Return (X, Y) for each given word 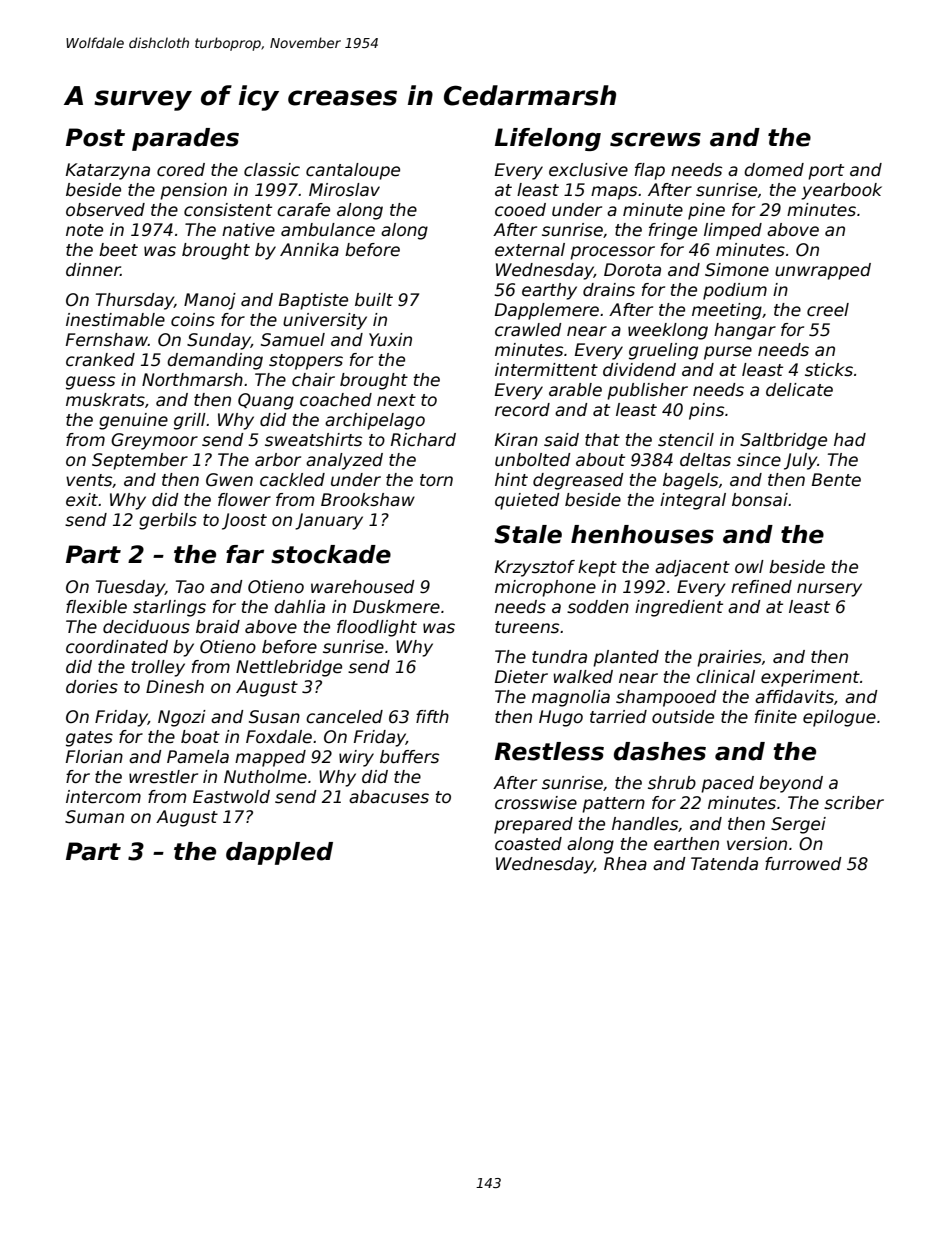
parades (185, 139)
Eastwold (231, 797)
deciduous (146, 627)
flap (650, 171)
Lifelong (548, 139)
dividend (639, 370)
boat (200, 737)
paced (727, 784)
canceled (344, 717)
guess (90, 383)
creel (828, 310)
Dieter (521, 677)
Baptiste (313, 301)
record (522, 410)
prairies (729, 658)
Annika (309, 250)
